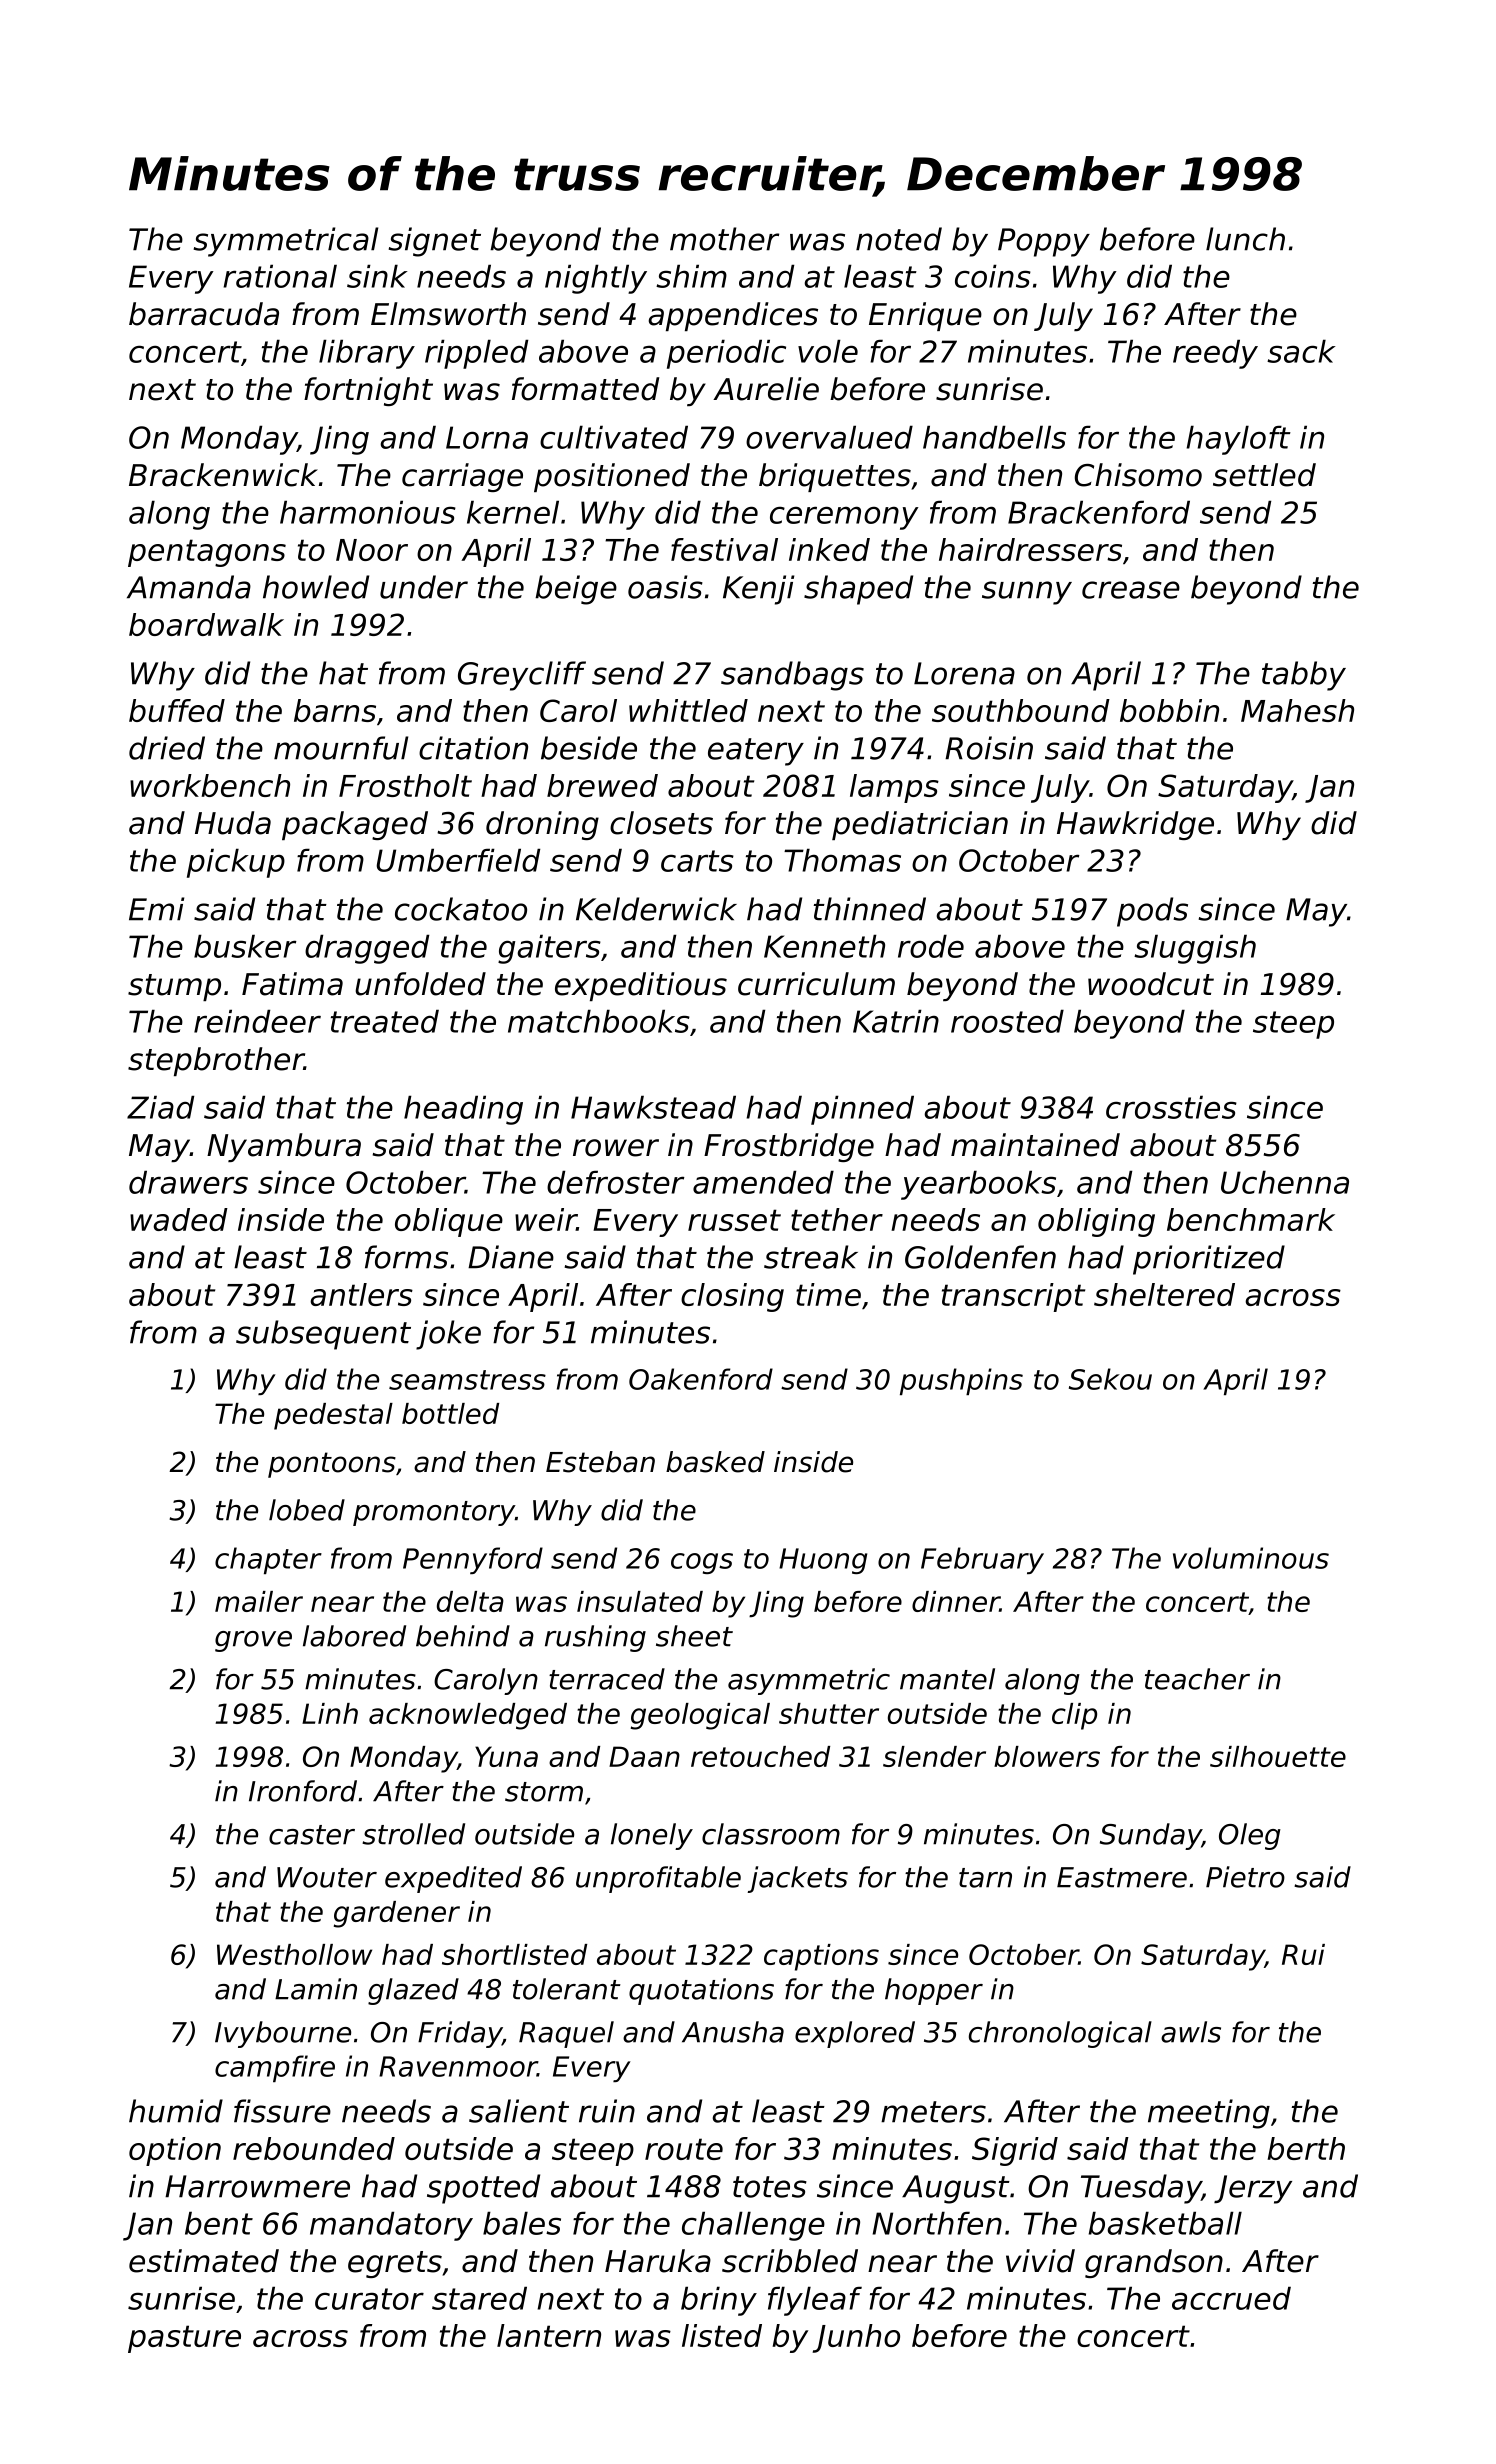  I want to click on fortnight, so click(368, 391).
